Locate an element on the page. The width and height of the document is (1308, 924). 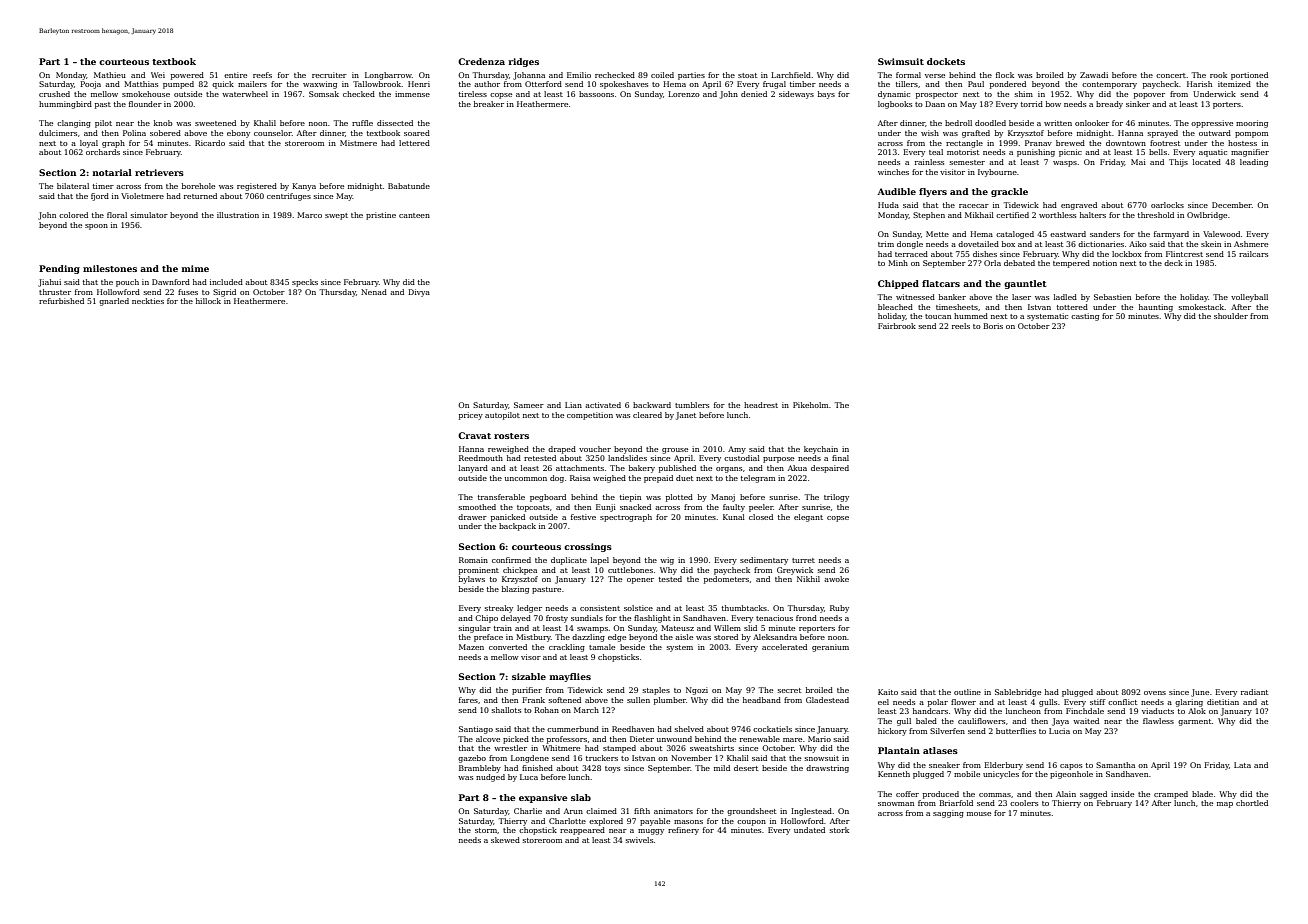
Chipped is located at coordinates (898, 284).
